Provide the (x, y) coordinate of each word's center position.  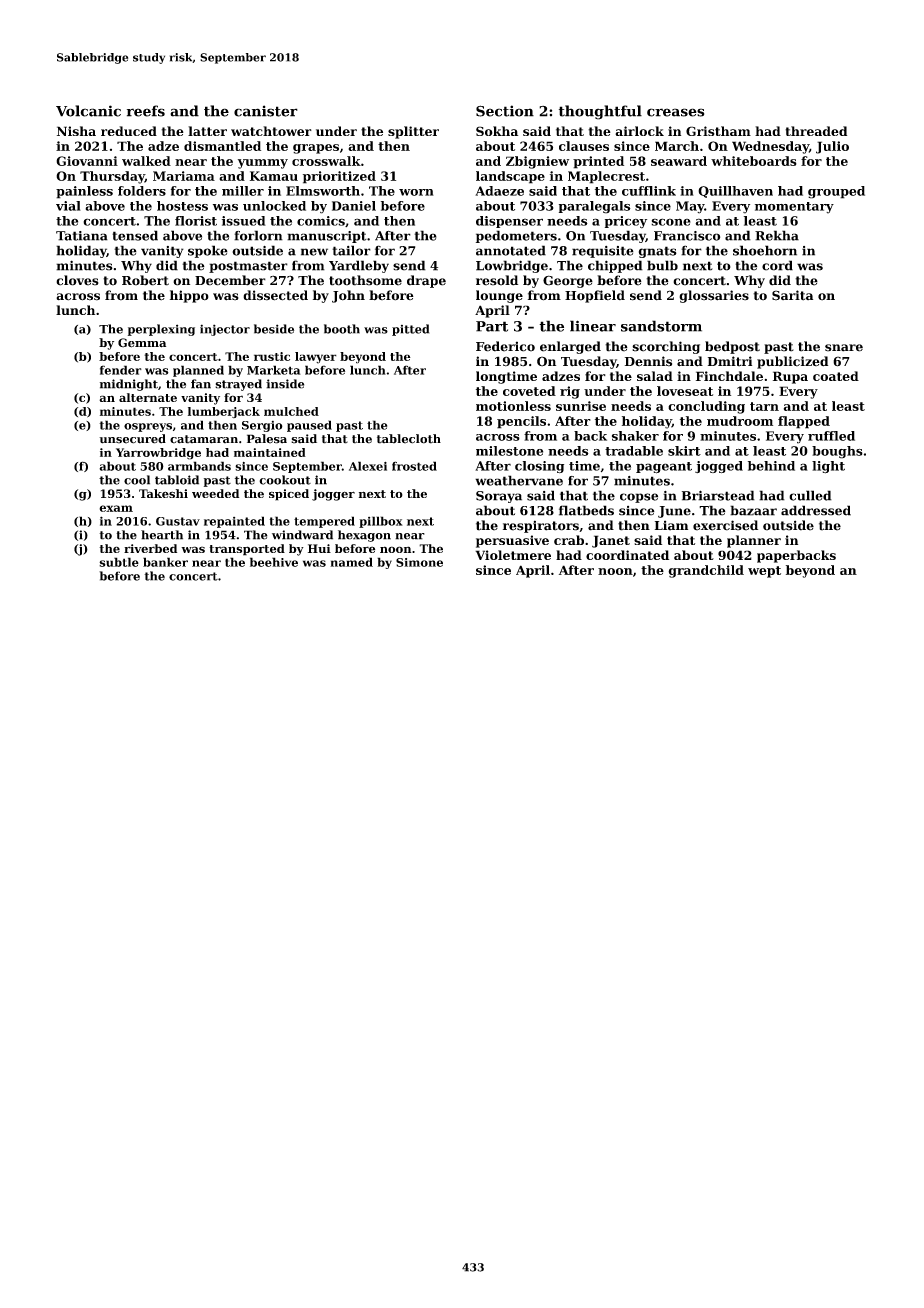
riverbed (150, 548)
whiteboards (754, 161)
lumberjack (224, 412)
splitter (413, 132)
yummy (263, 164)
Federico (505, 346)
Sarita (792, 295)
